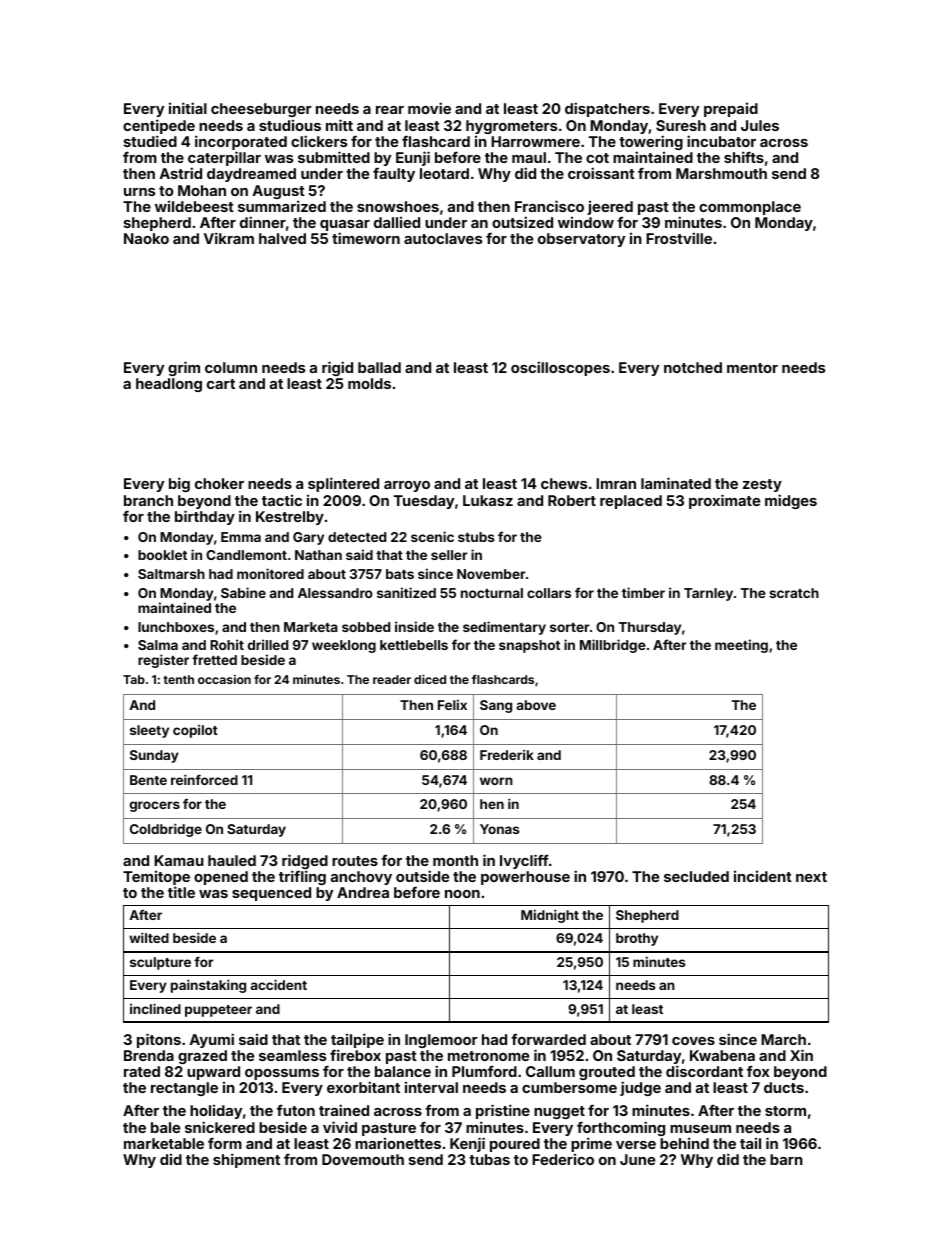 This screenshot has width=952, height=1233. What do you see at coordinates (489, 1159) in the screenshot?
I see `tubas` at bounding box center [489, 1159].
